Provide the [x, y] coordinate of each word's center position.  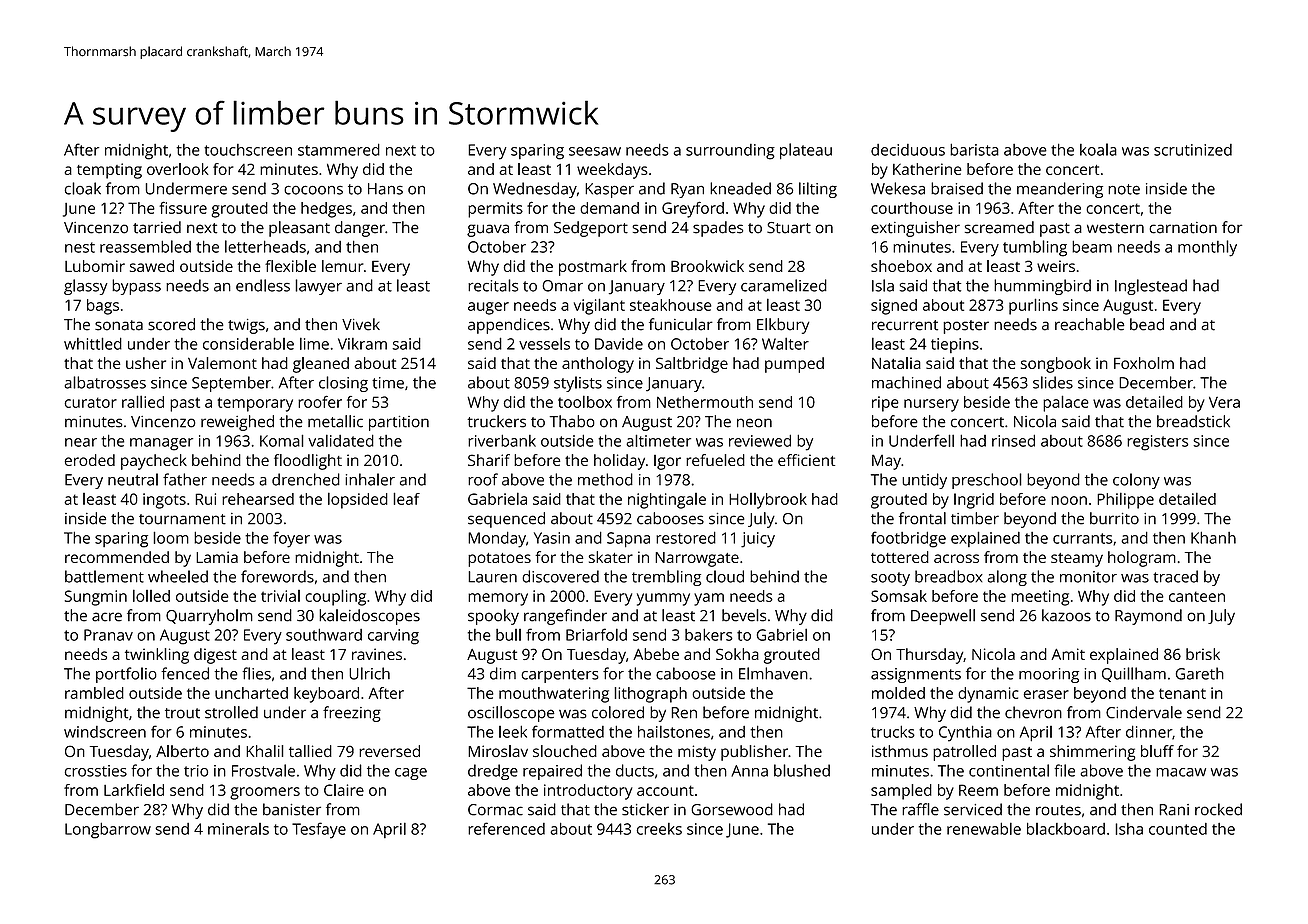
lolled [151, 595]
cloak [83, 188]
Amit [1068, 654]
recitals [493, 285]
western [1115, 228]
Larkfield [134, 790]
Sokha [737, 654]
